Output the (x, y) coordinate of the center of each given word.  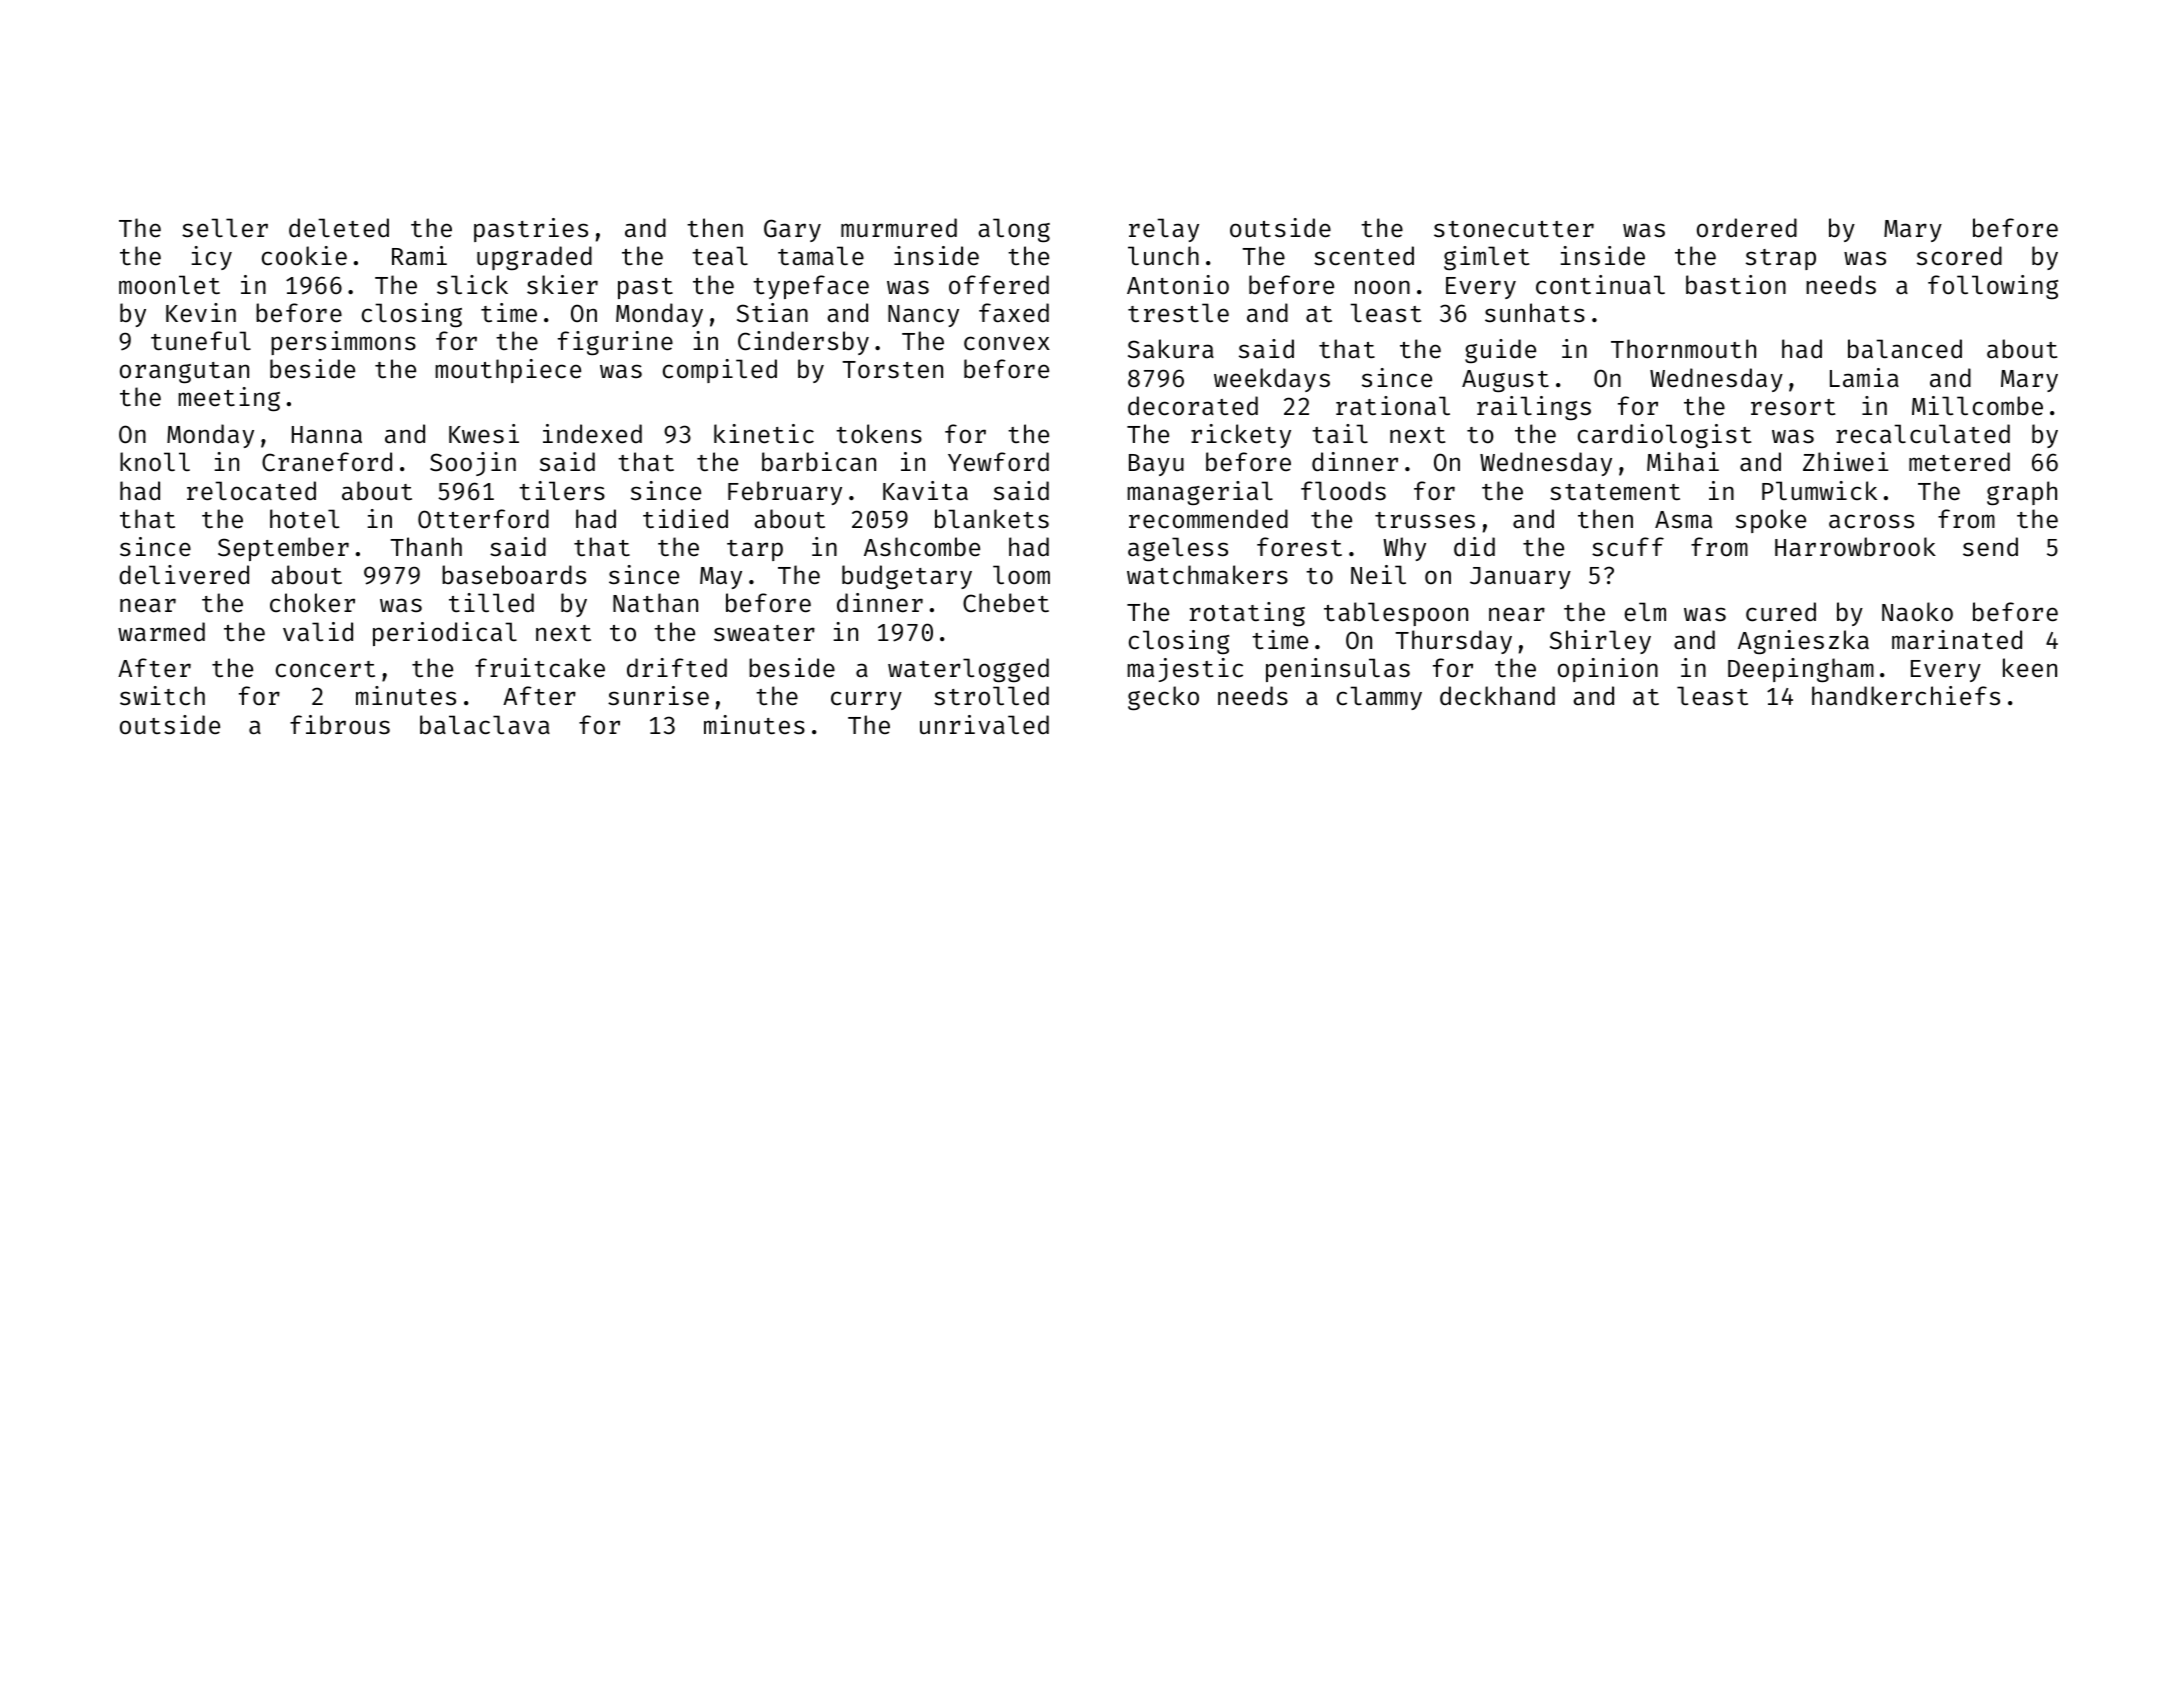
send (1990, 547)
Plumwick (1819, 490)
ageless (1178, 549)
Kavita (925, 491)
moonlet (169, 285)
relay (1164, 230)
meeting (229, 399)
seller (225, 228)
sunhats (1535, 313)
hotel (304, 519)
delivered (184, 575)
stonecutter (1514, 229)
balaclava (485, 725)
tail (1340, 434)
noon (1382, 287)
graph (2022, 493)
